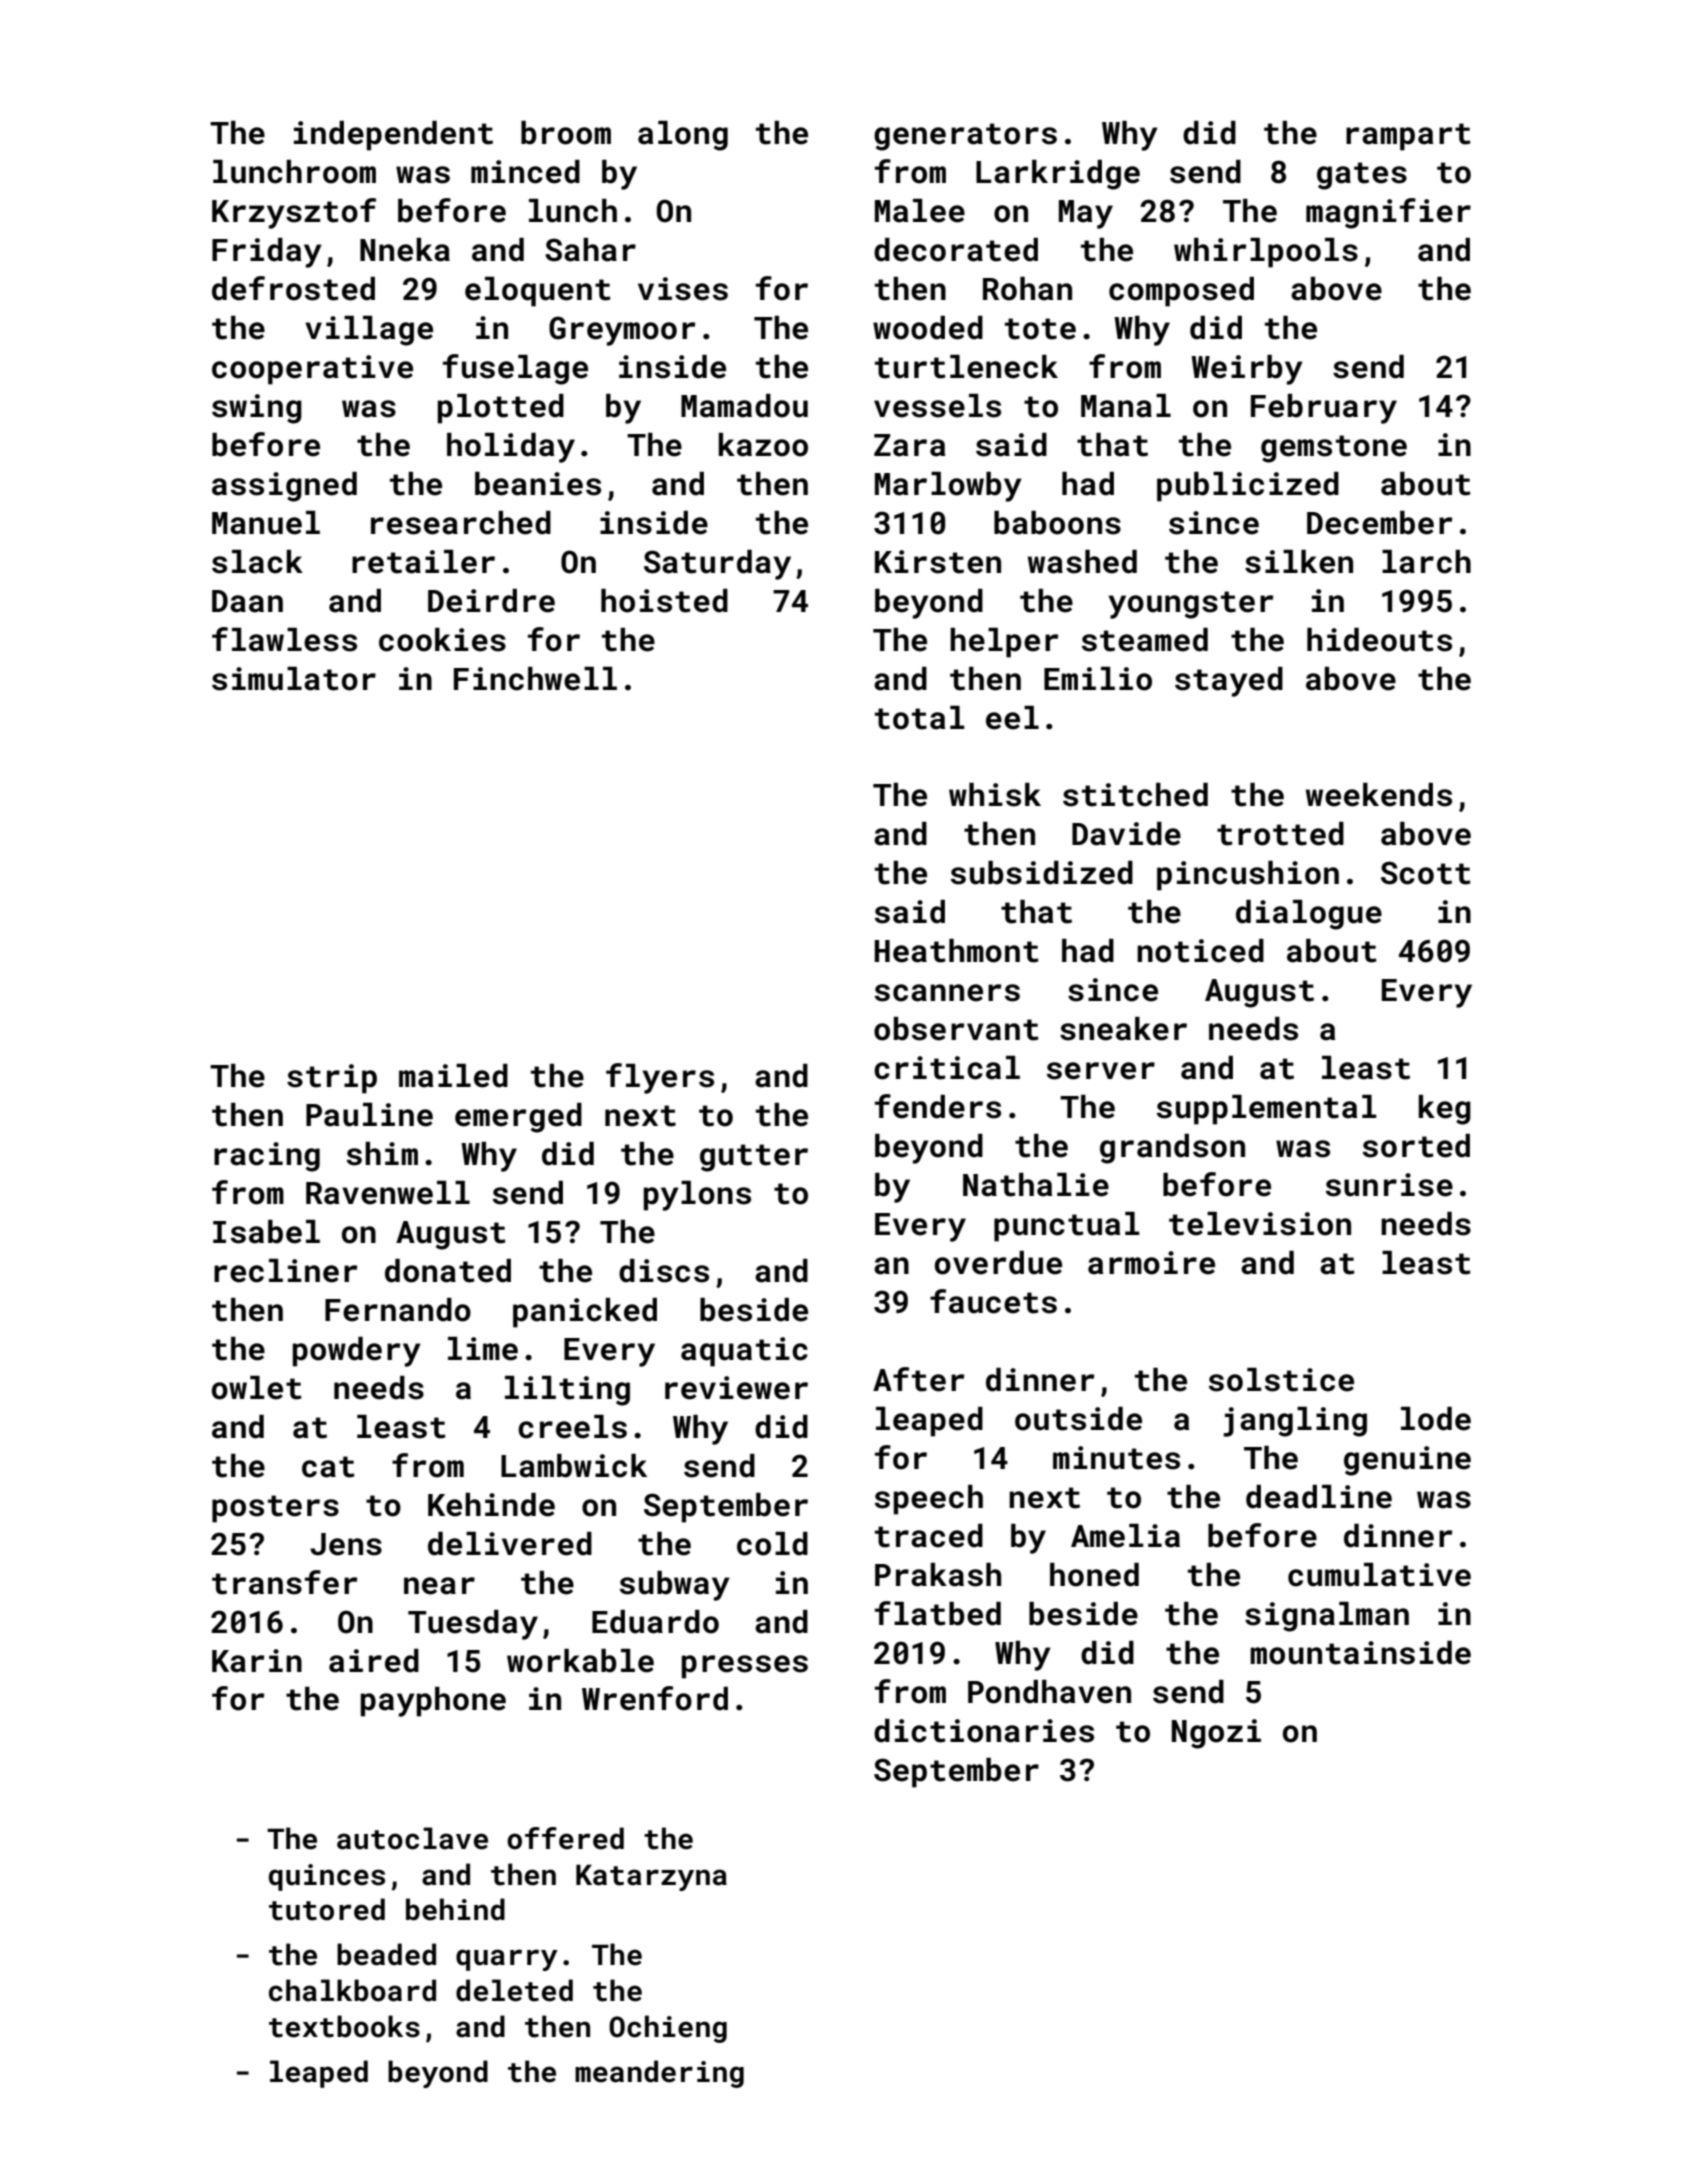  What do you see at coordinates (374, 1661) in the screenshot?
I see `aired` at bounding box center [374, 1661].
